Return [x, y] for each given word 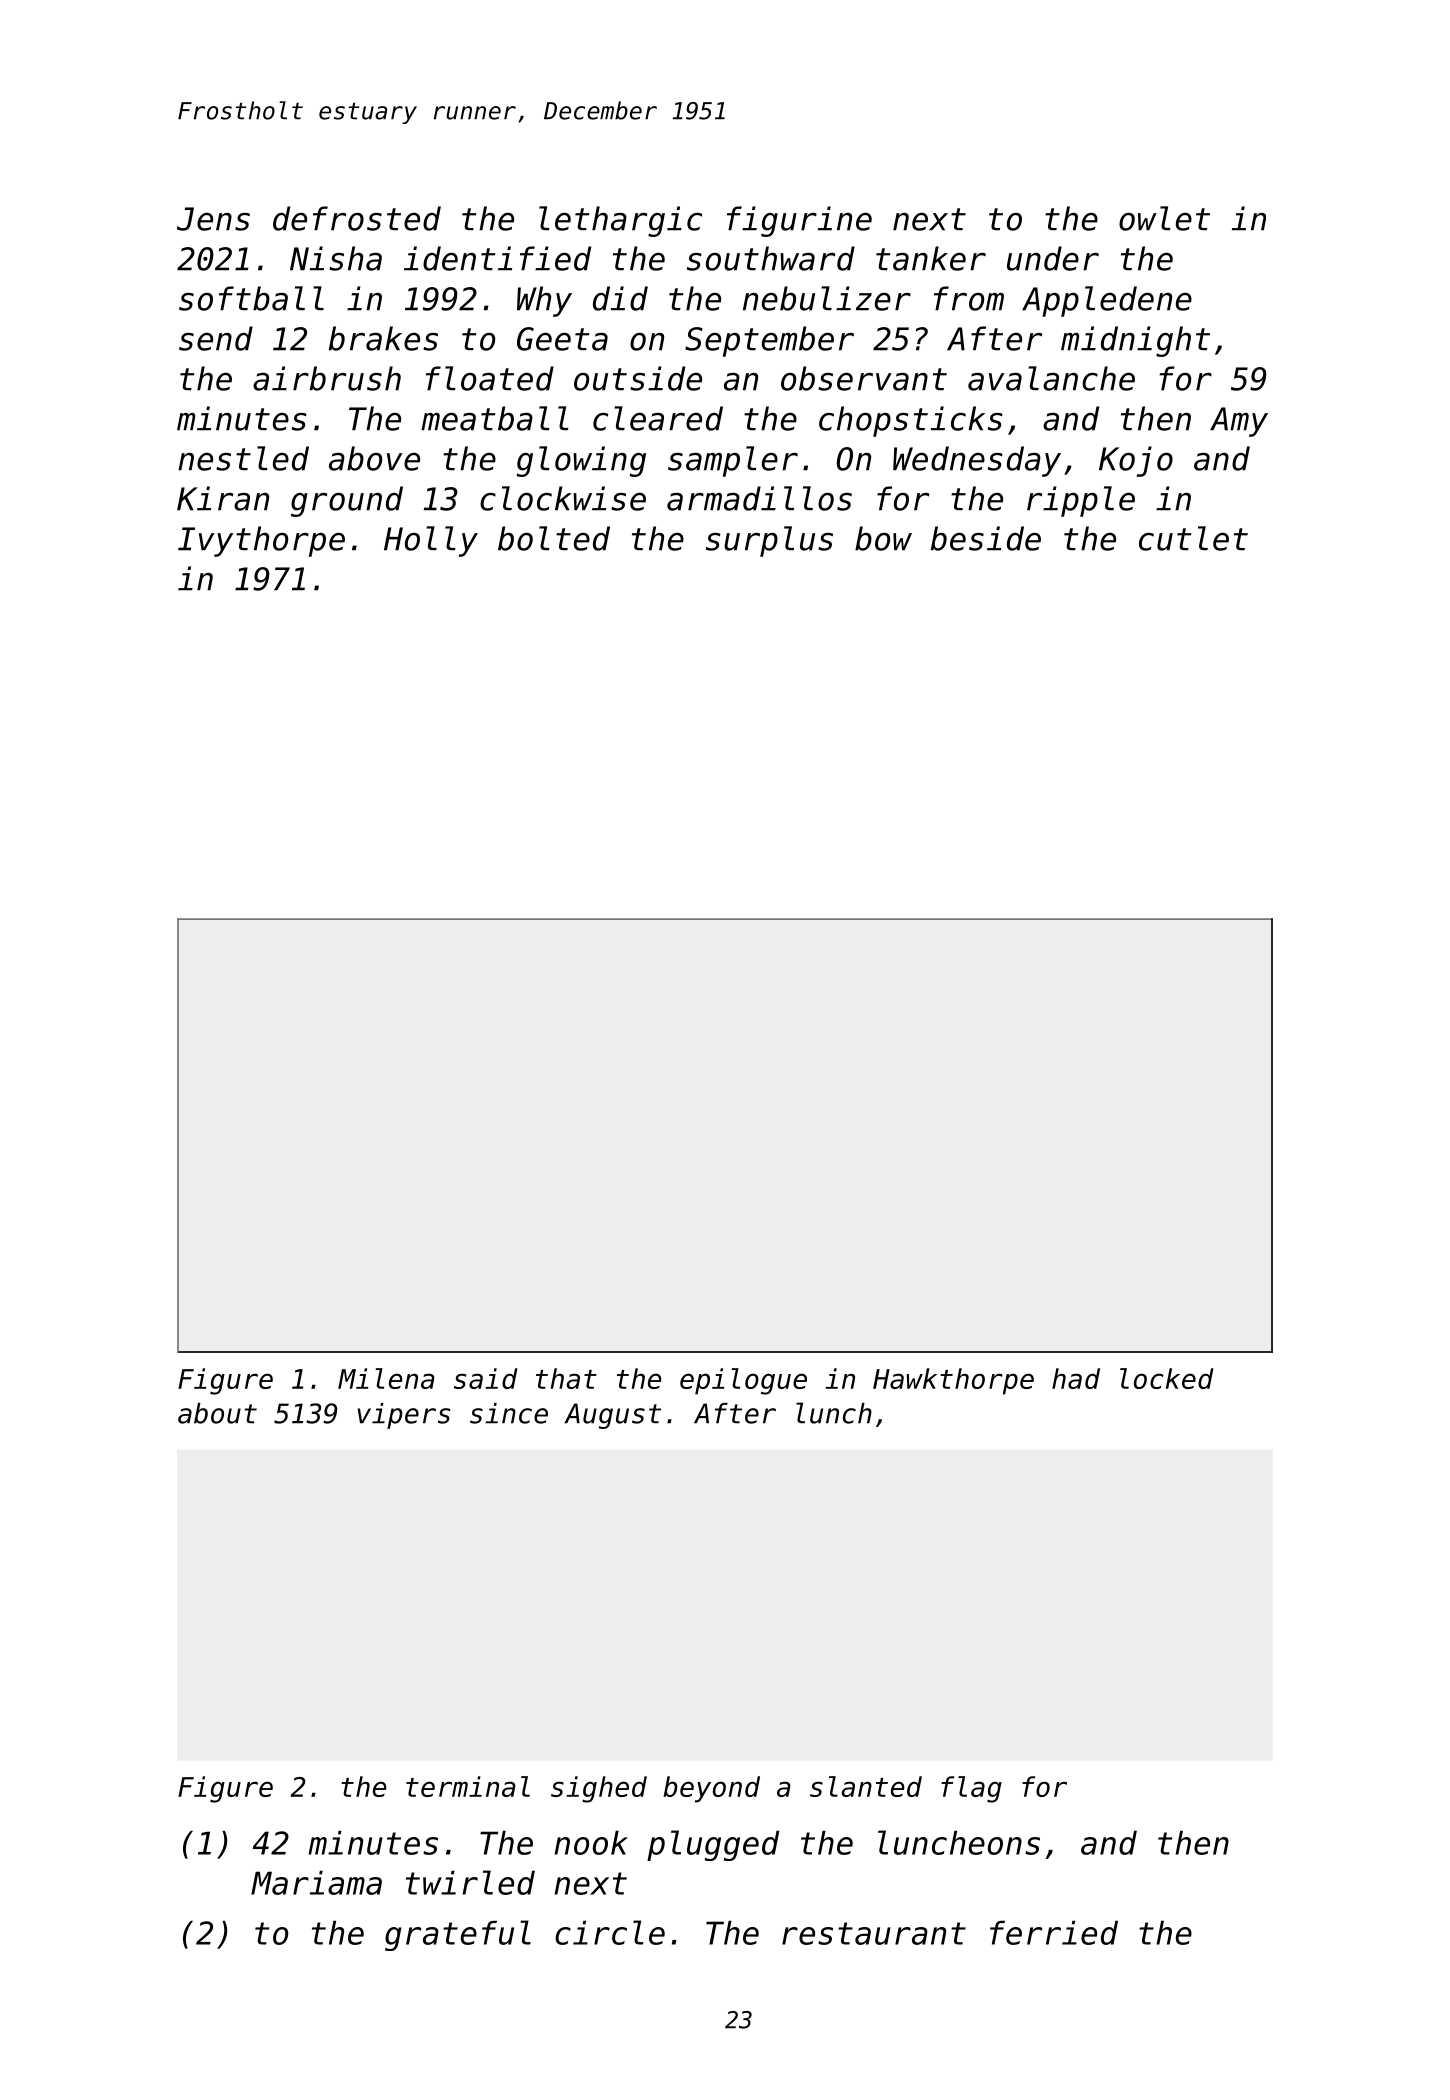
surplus [769, 541]
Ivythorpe [261, 541]
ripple [1081, 501]
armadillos [759, 498]
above [374, 458]
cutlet [1193, 538]
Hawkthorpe [953, 1381]
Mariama [316, 1882]
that [566, 1378]
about [217, 1413]
